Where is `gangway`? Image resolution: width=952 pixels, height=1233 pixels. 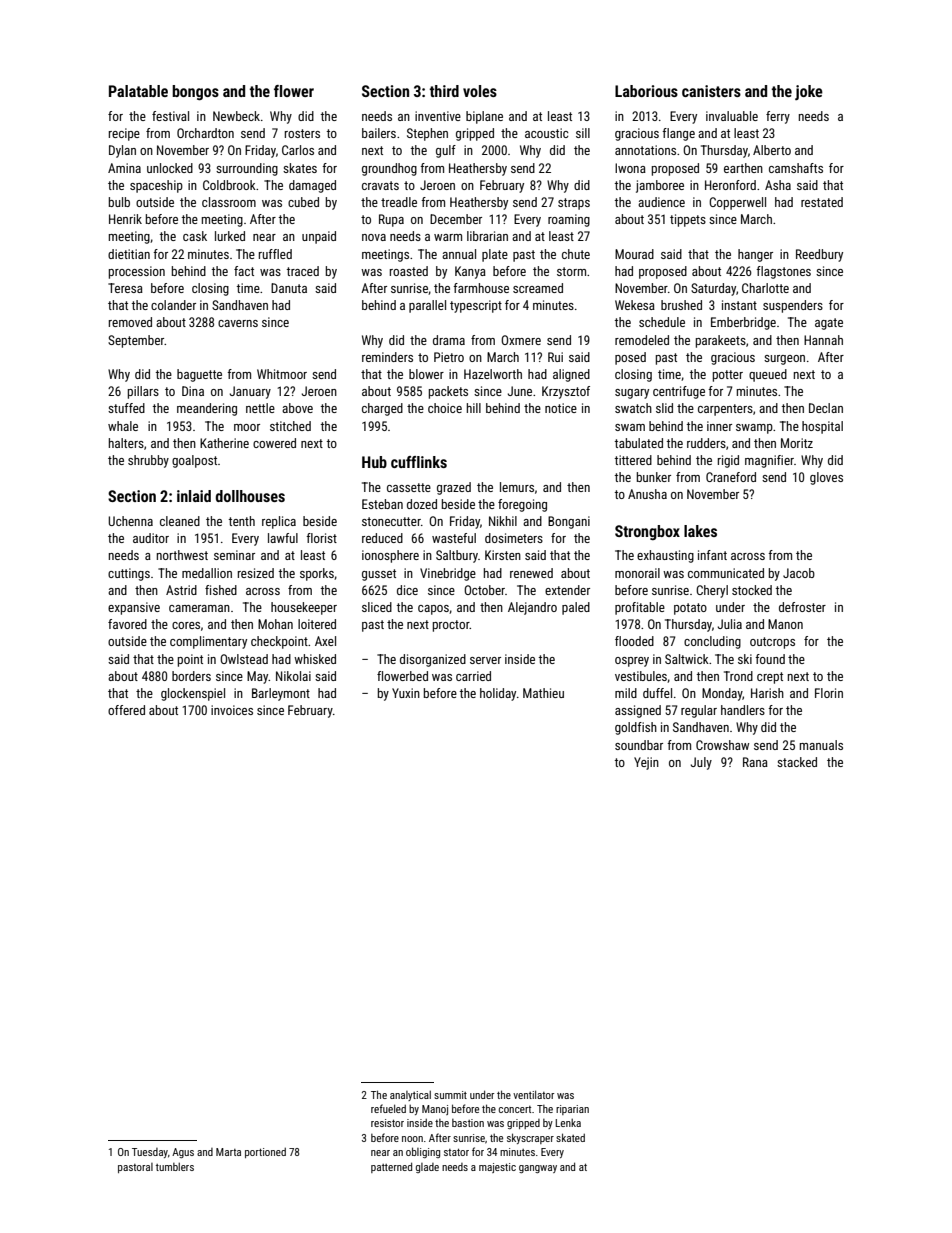
gangway is located at coordinates (538, 1169).
